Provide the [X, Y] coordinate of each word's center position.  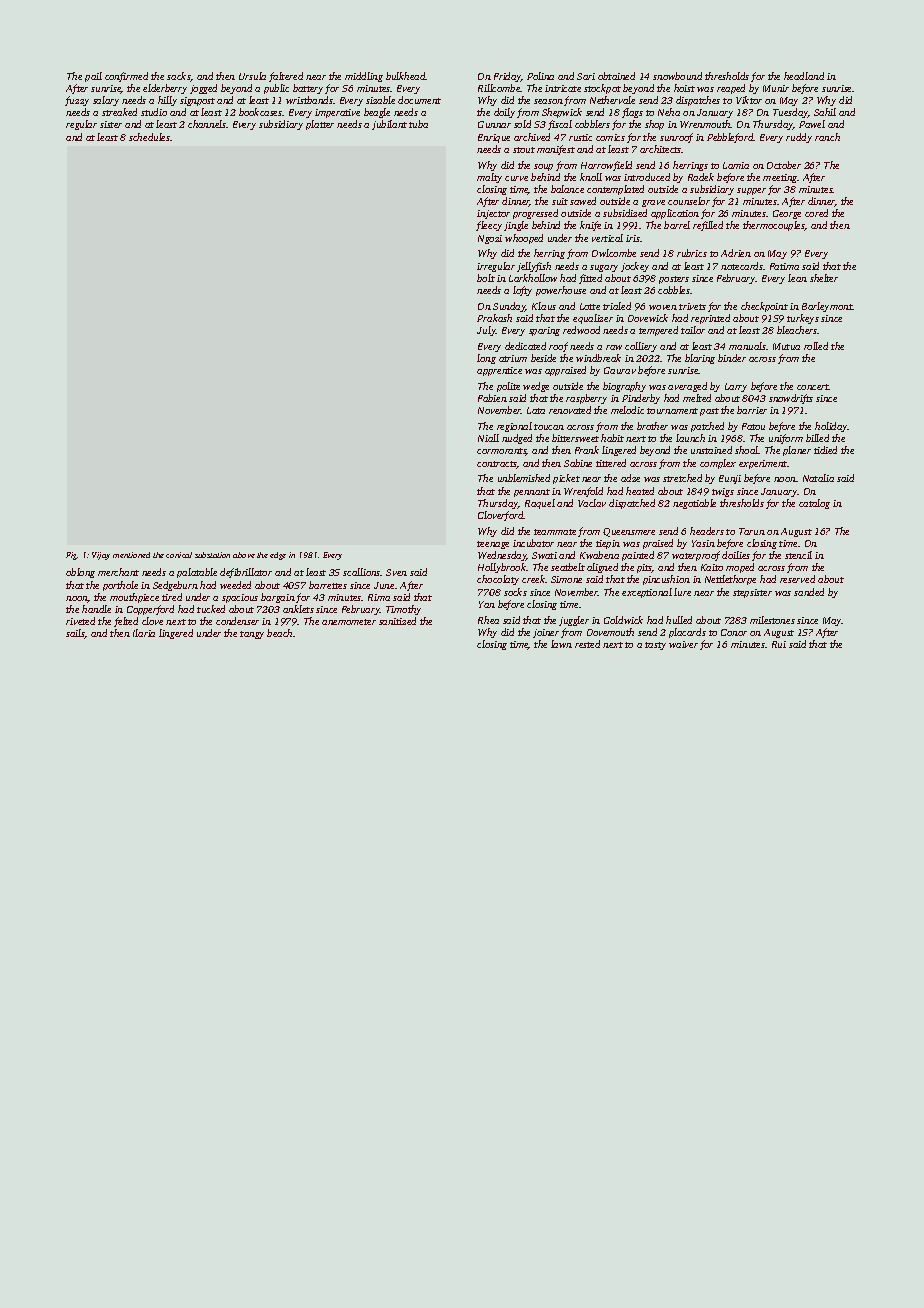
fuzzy [77, 101]
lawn [561, 644]
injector [493, 214]
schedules [149, 137]
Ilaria [144, 633]
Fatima [784, 266]
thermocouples [774, 226]
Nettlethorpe [730, 580]
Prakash [494, 318]
